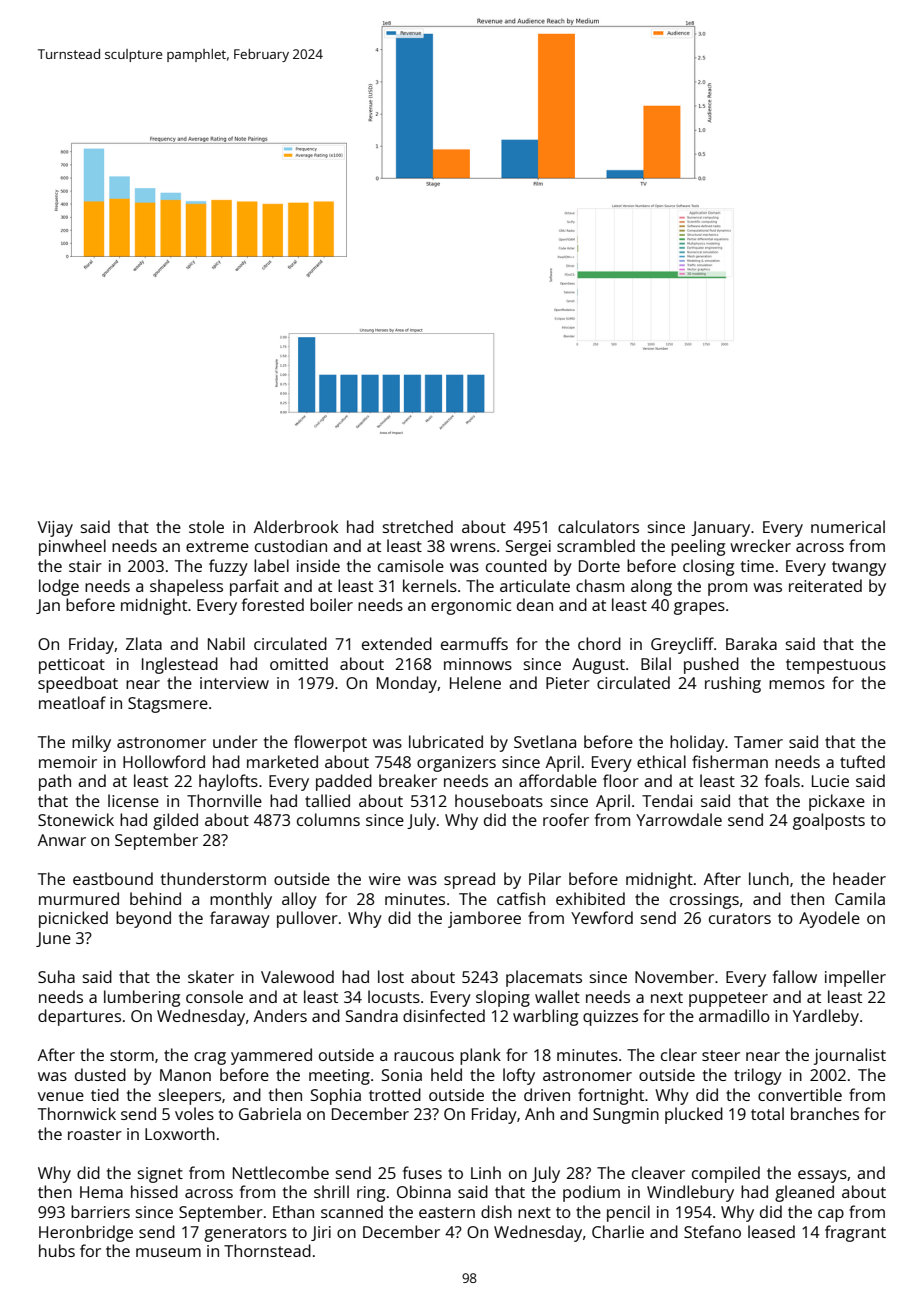 The height and width of the screenshot is (1308, 924). I want to click on Yardleby, so click(826, 1017).
